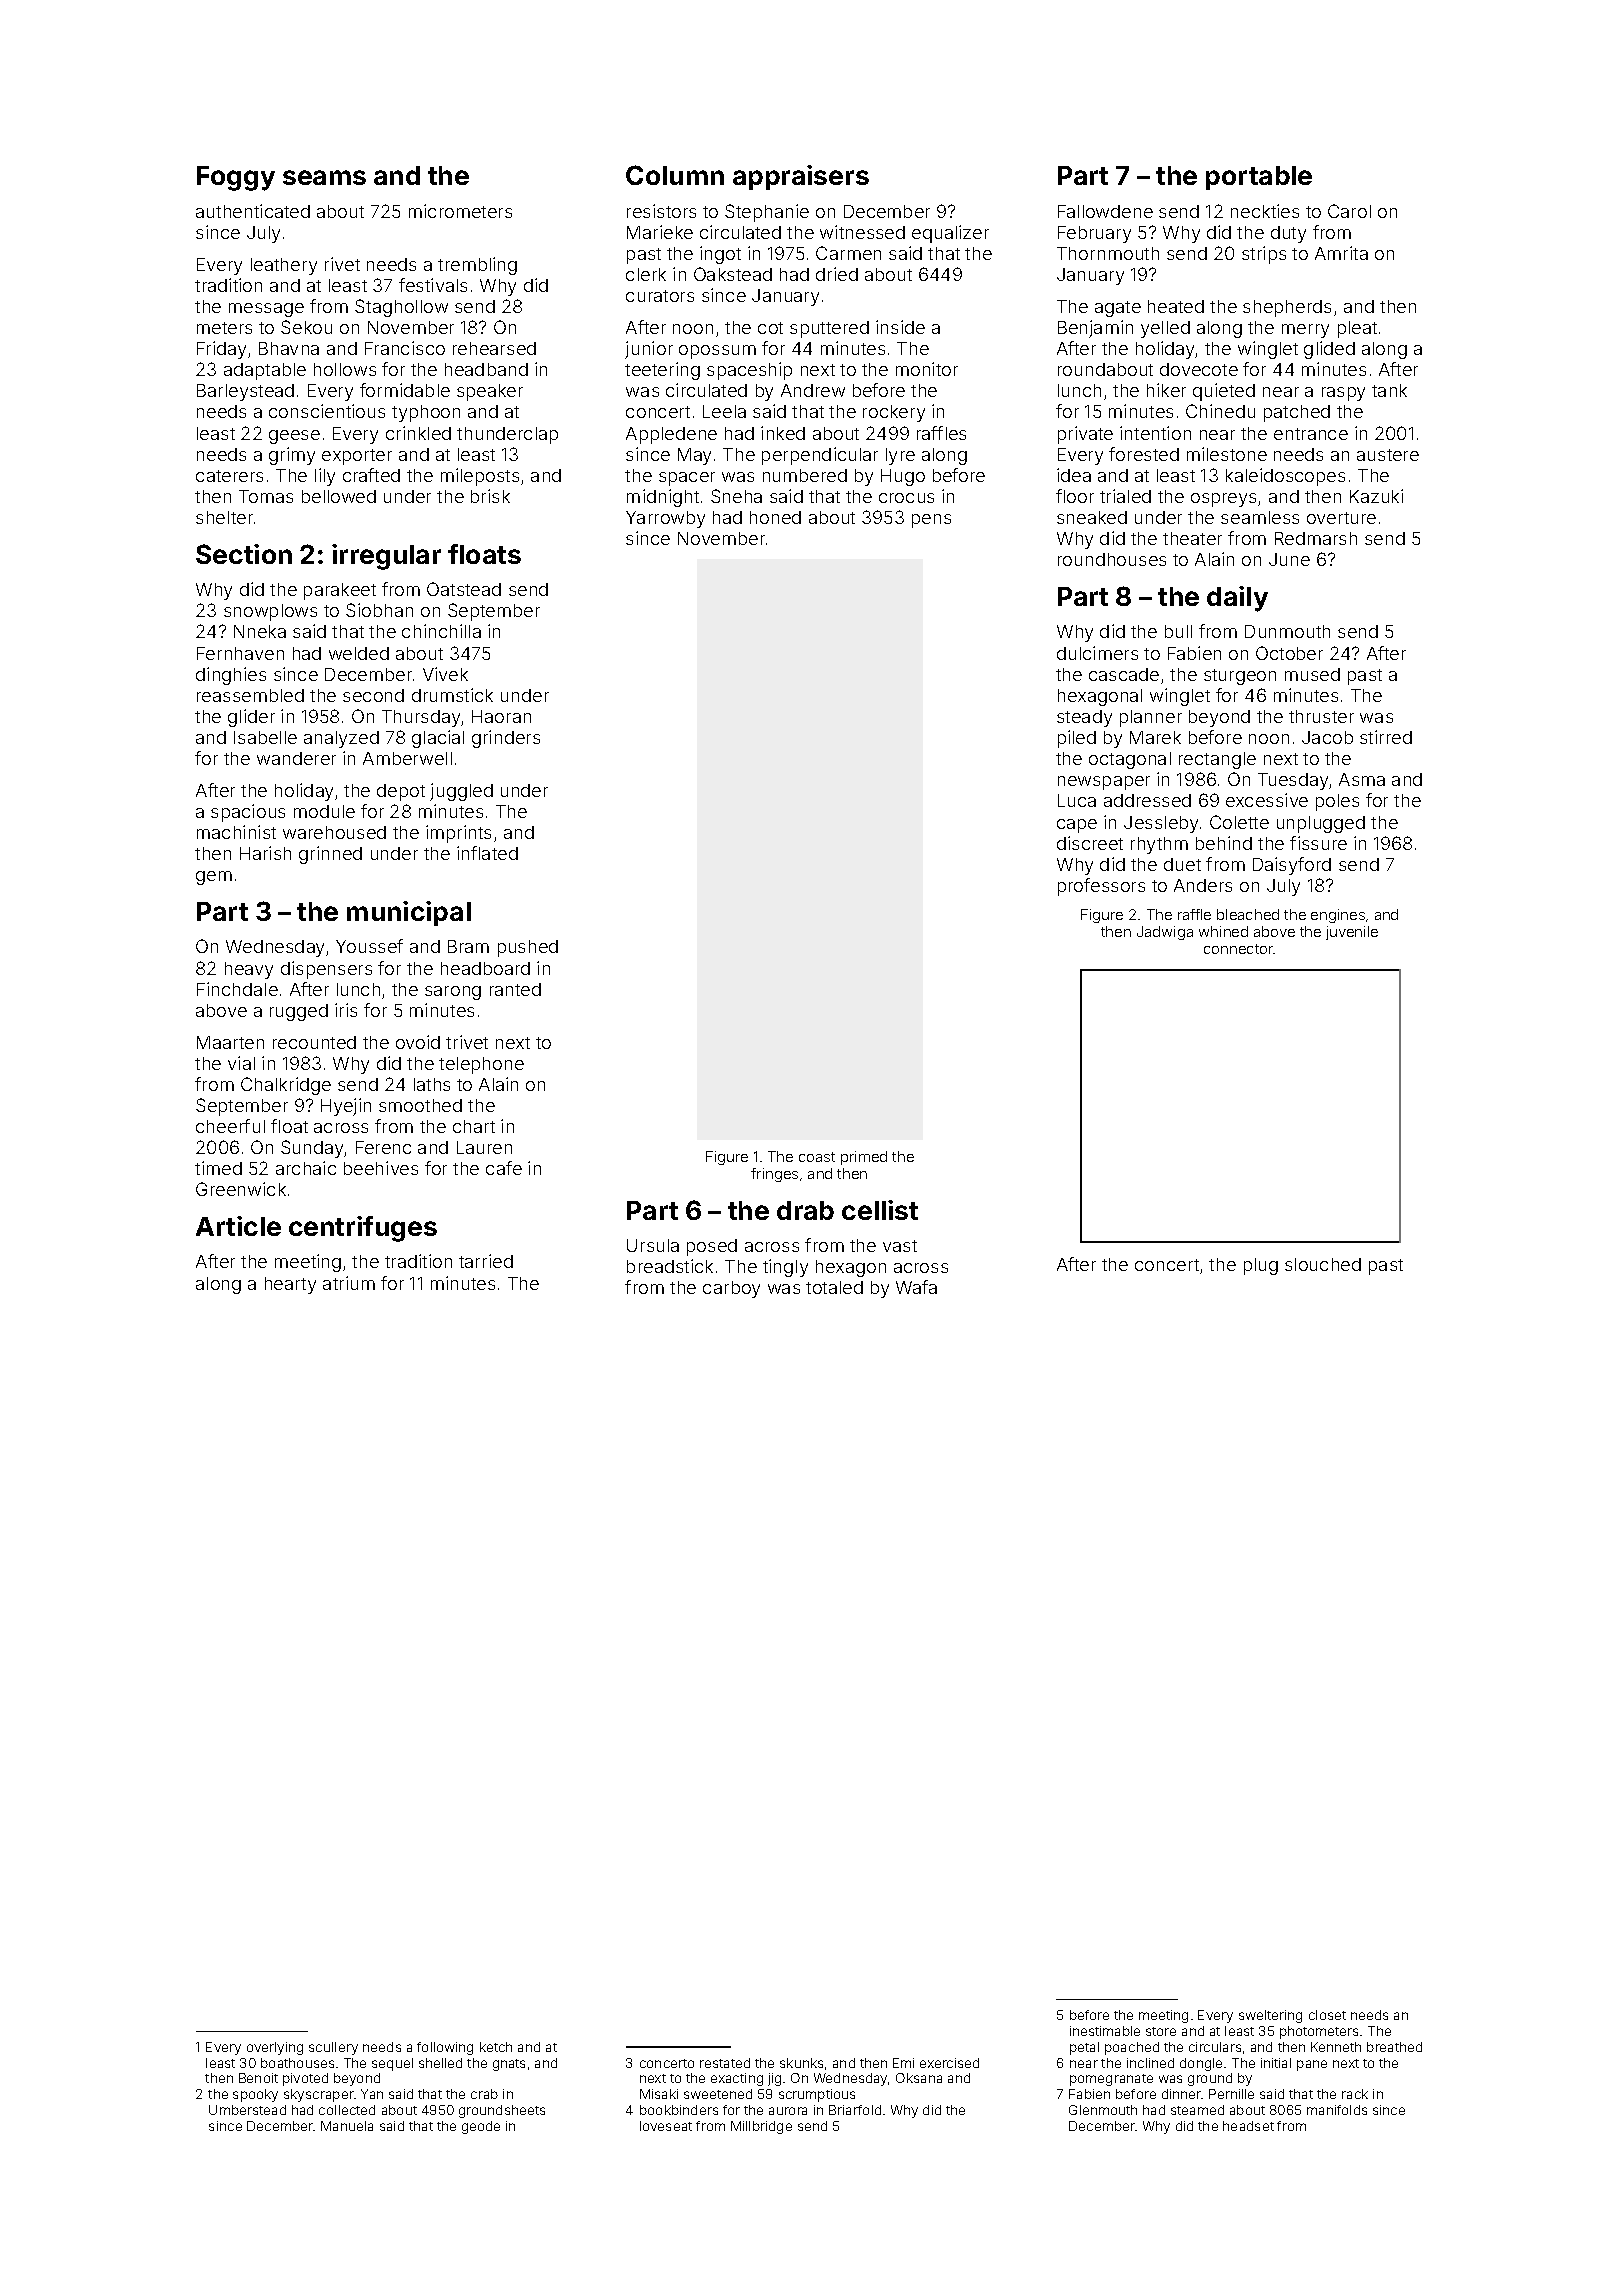  I want to click on Staghollow, so click(401, 308).
